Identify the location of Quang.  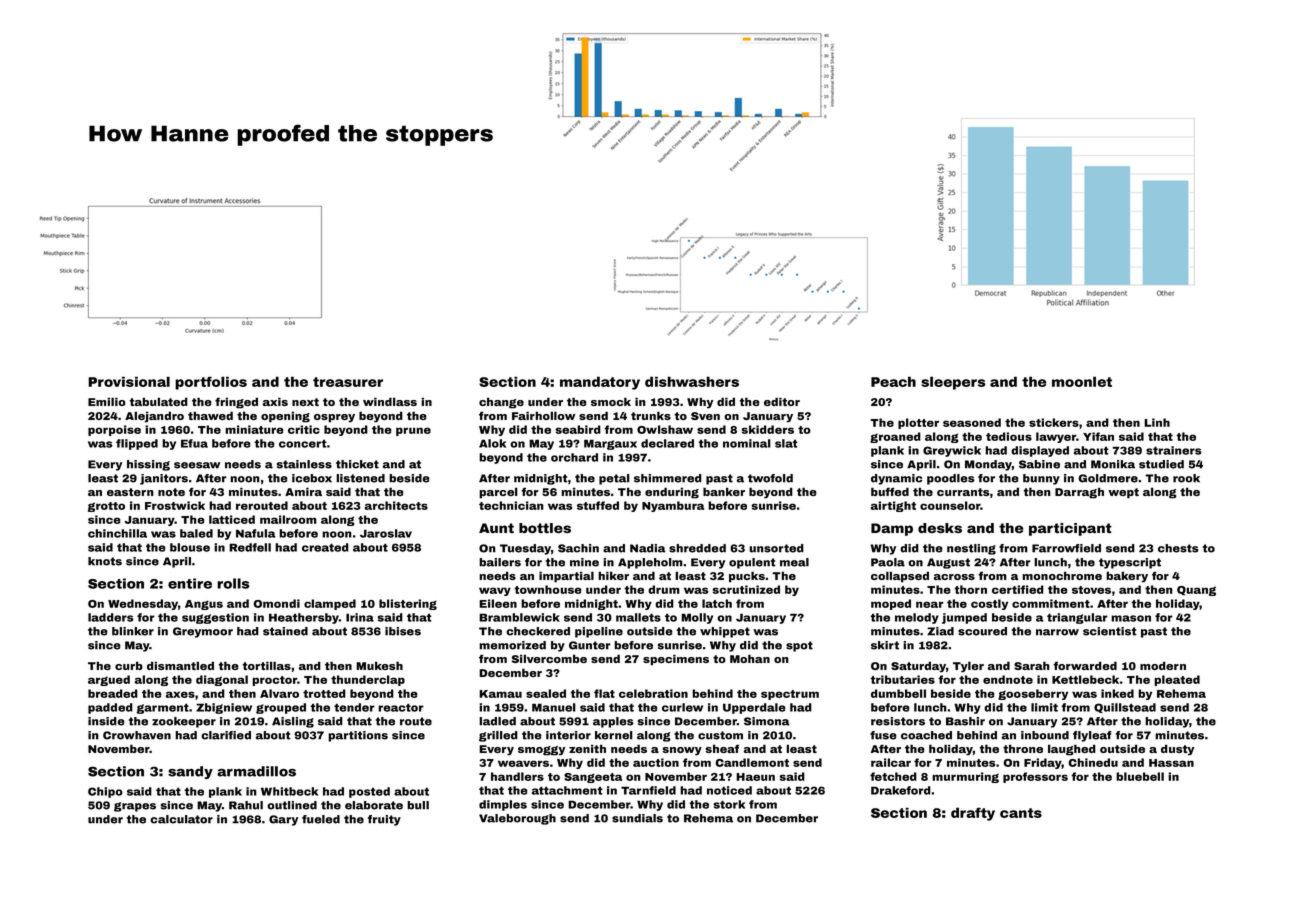
(1196, 591).
